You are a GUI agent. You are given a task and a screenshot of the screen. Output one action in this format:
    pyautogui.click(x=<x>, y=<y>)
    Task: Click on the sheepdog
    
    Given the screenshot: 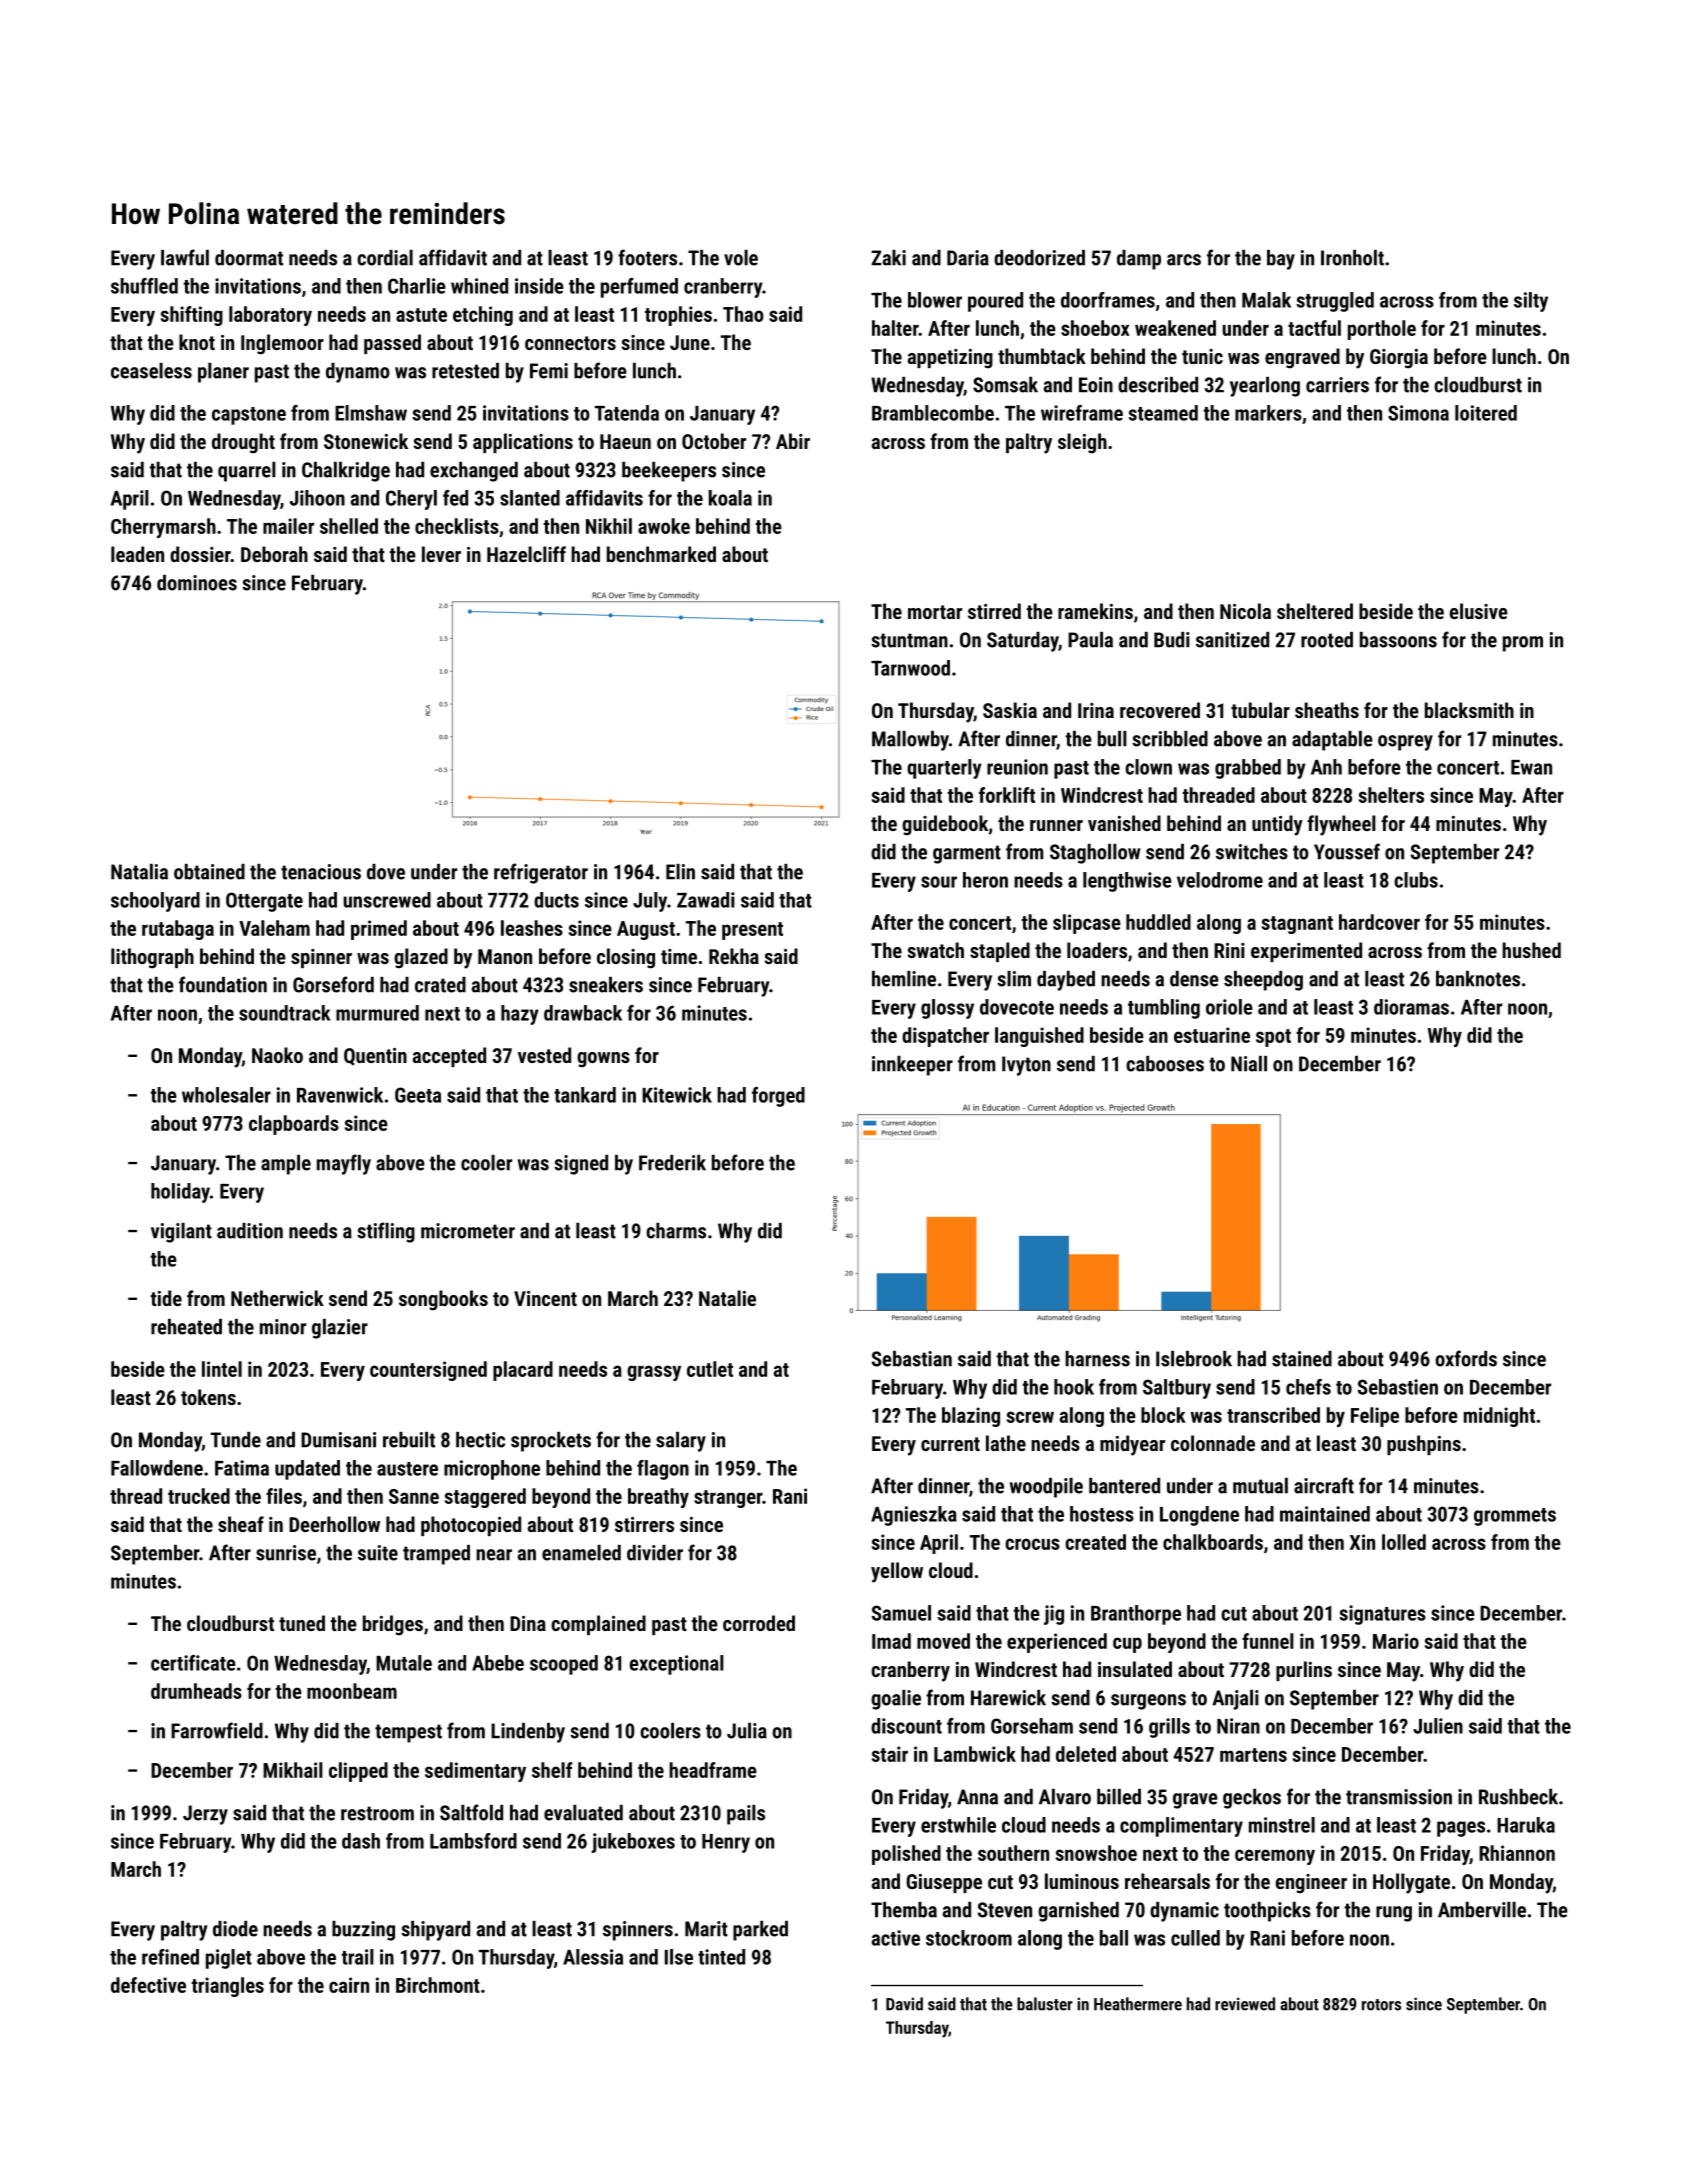 What is the action you would take?
    pyautogui.click(x=1263, y=981)
